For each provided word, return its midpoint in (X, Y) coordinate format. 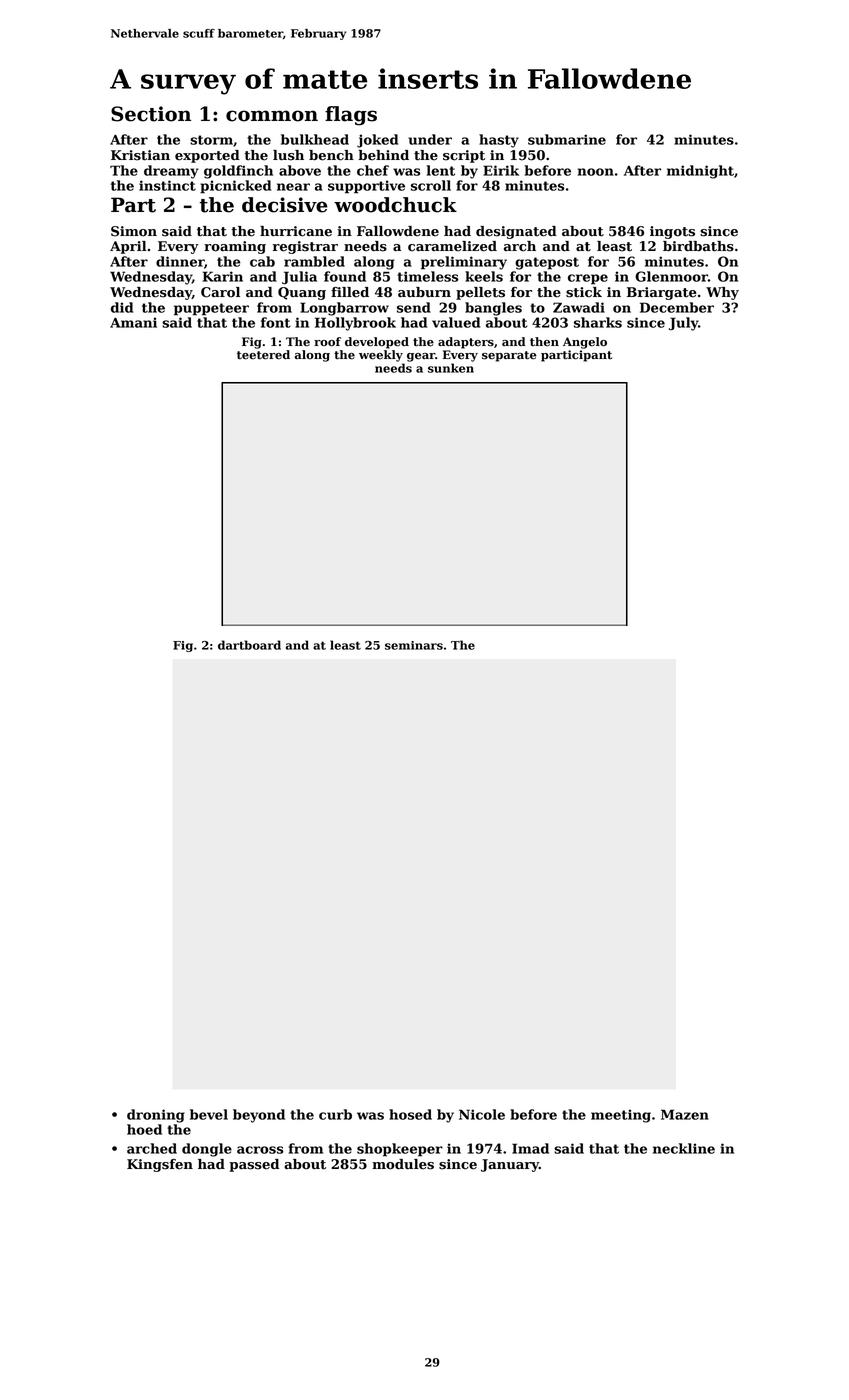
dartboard (249, 645)
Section (151, 114)
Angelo (585, 343)
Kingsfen (160, 1165)
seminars (414, 645)
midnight (700, 172)
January (510, 1165)
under (430, 139)
